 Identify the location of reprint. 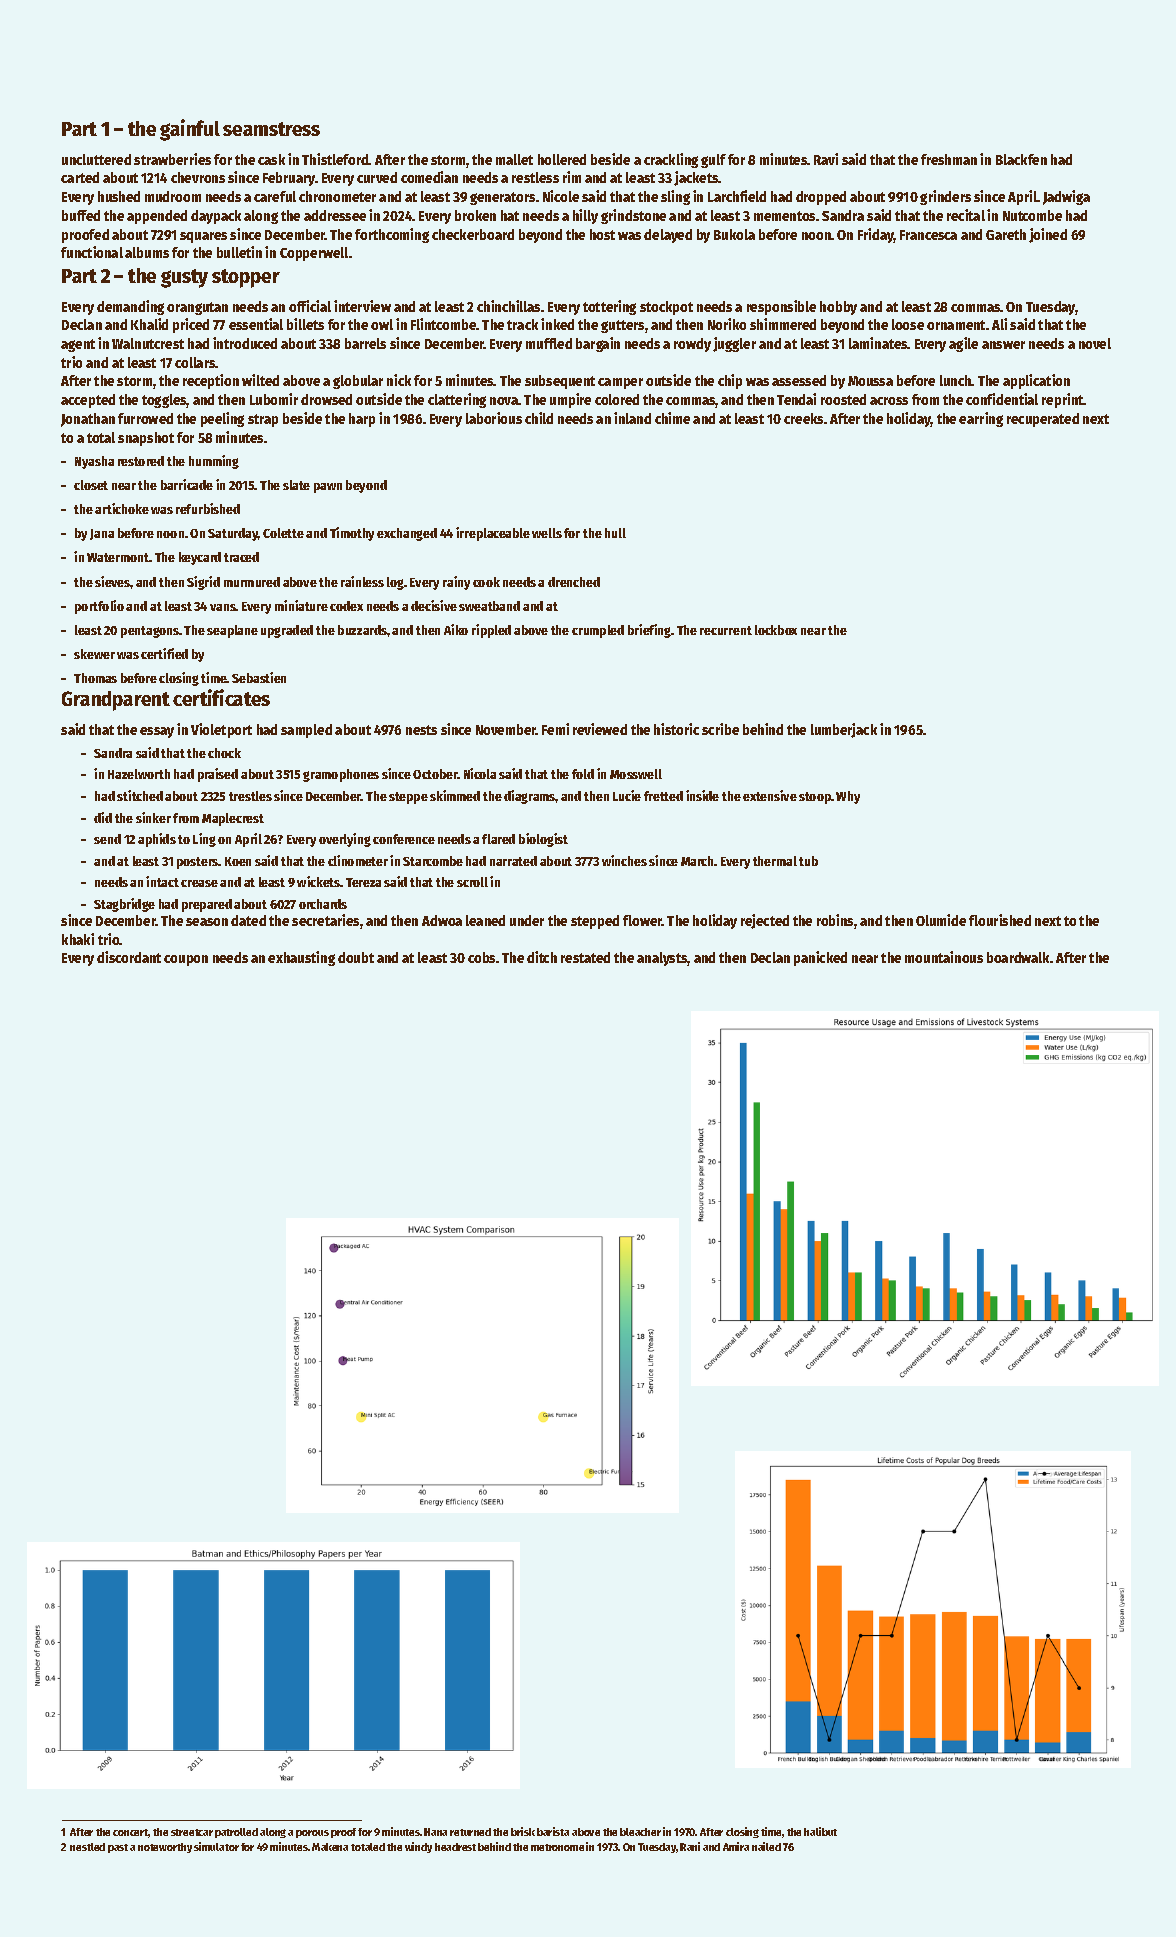
(1063, 400).
